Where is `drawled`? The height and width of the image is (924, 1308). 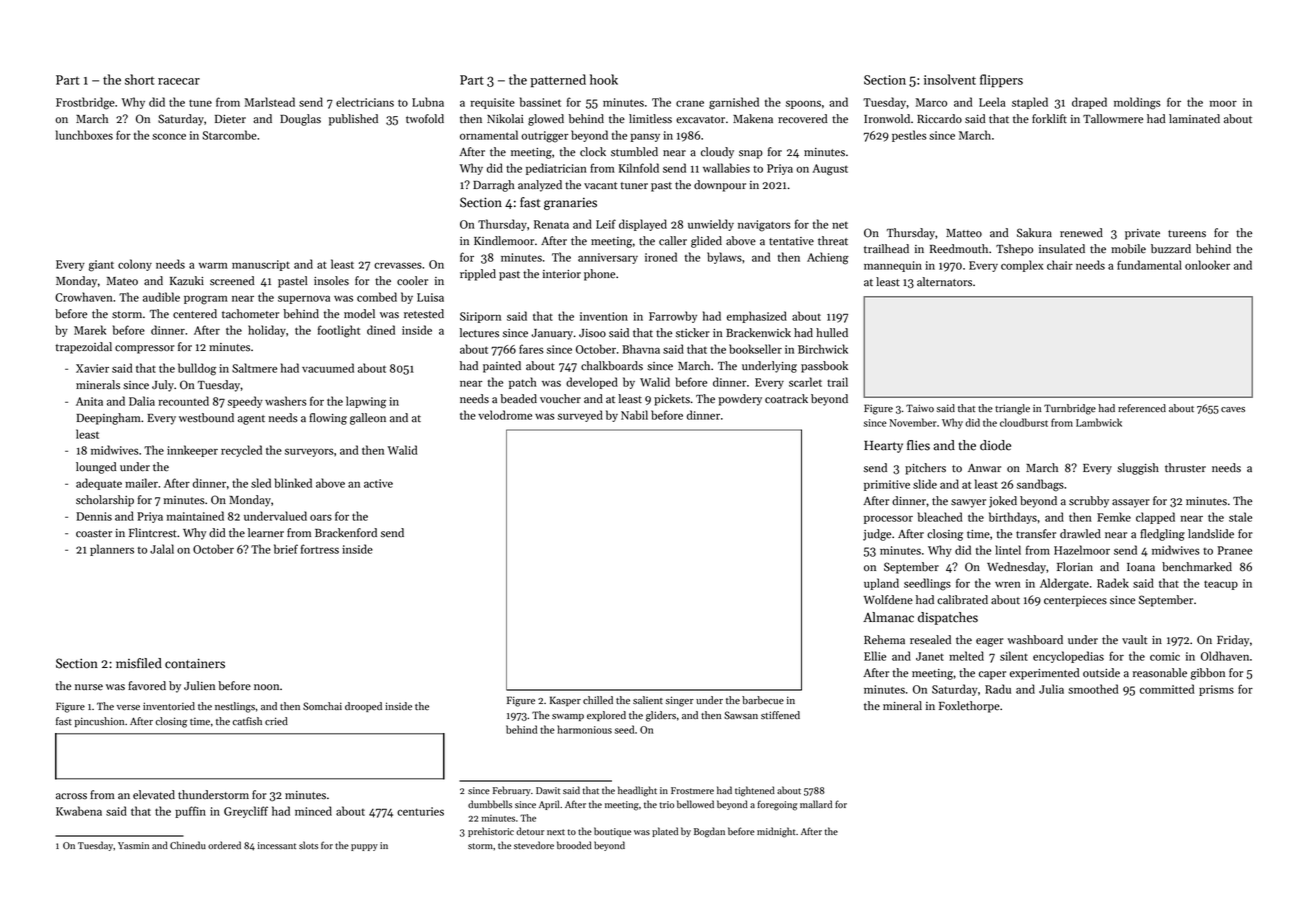 drawled is located at coordinates (1080, 534).
